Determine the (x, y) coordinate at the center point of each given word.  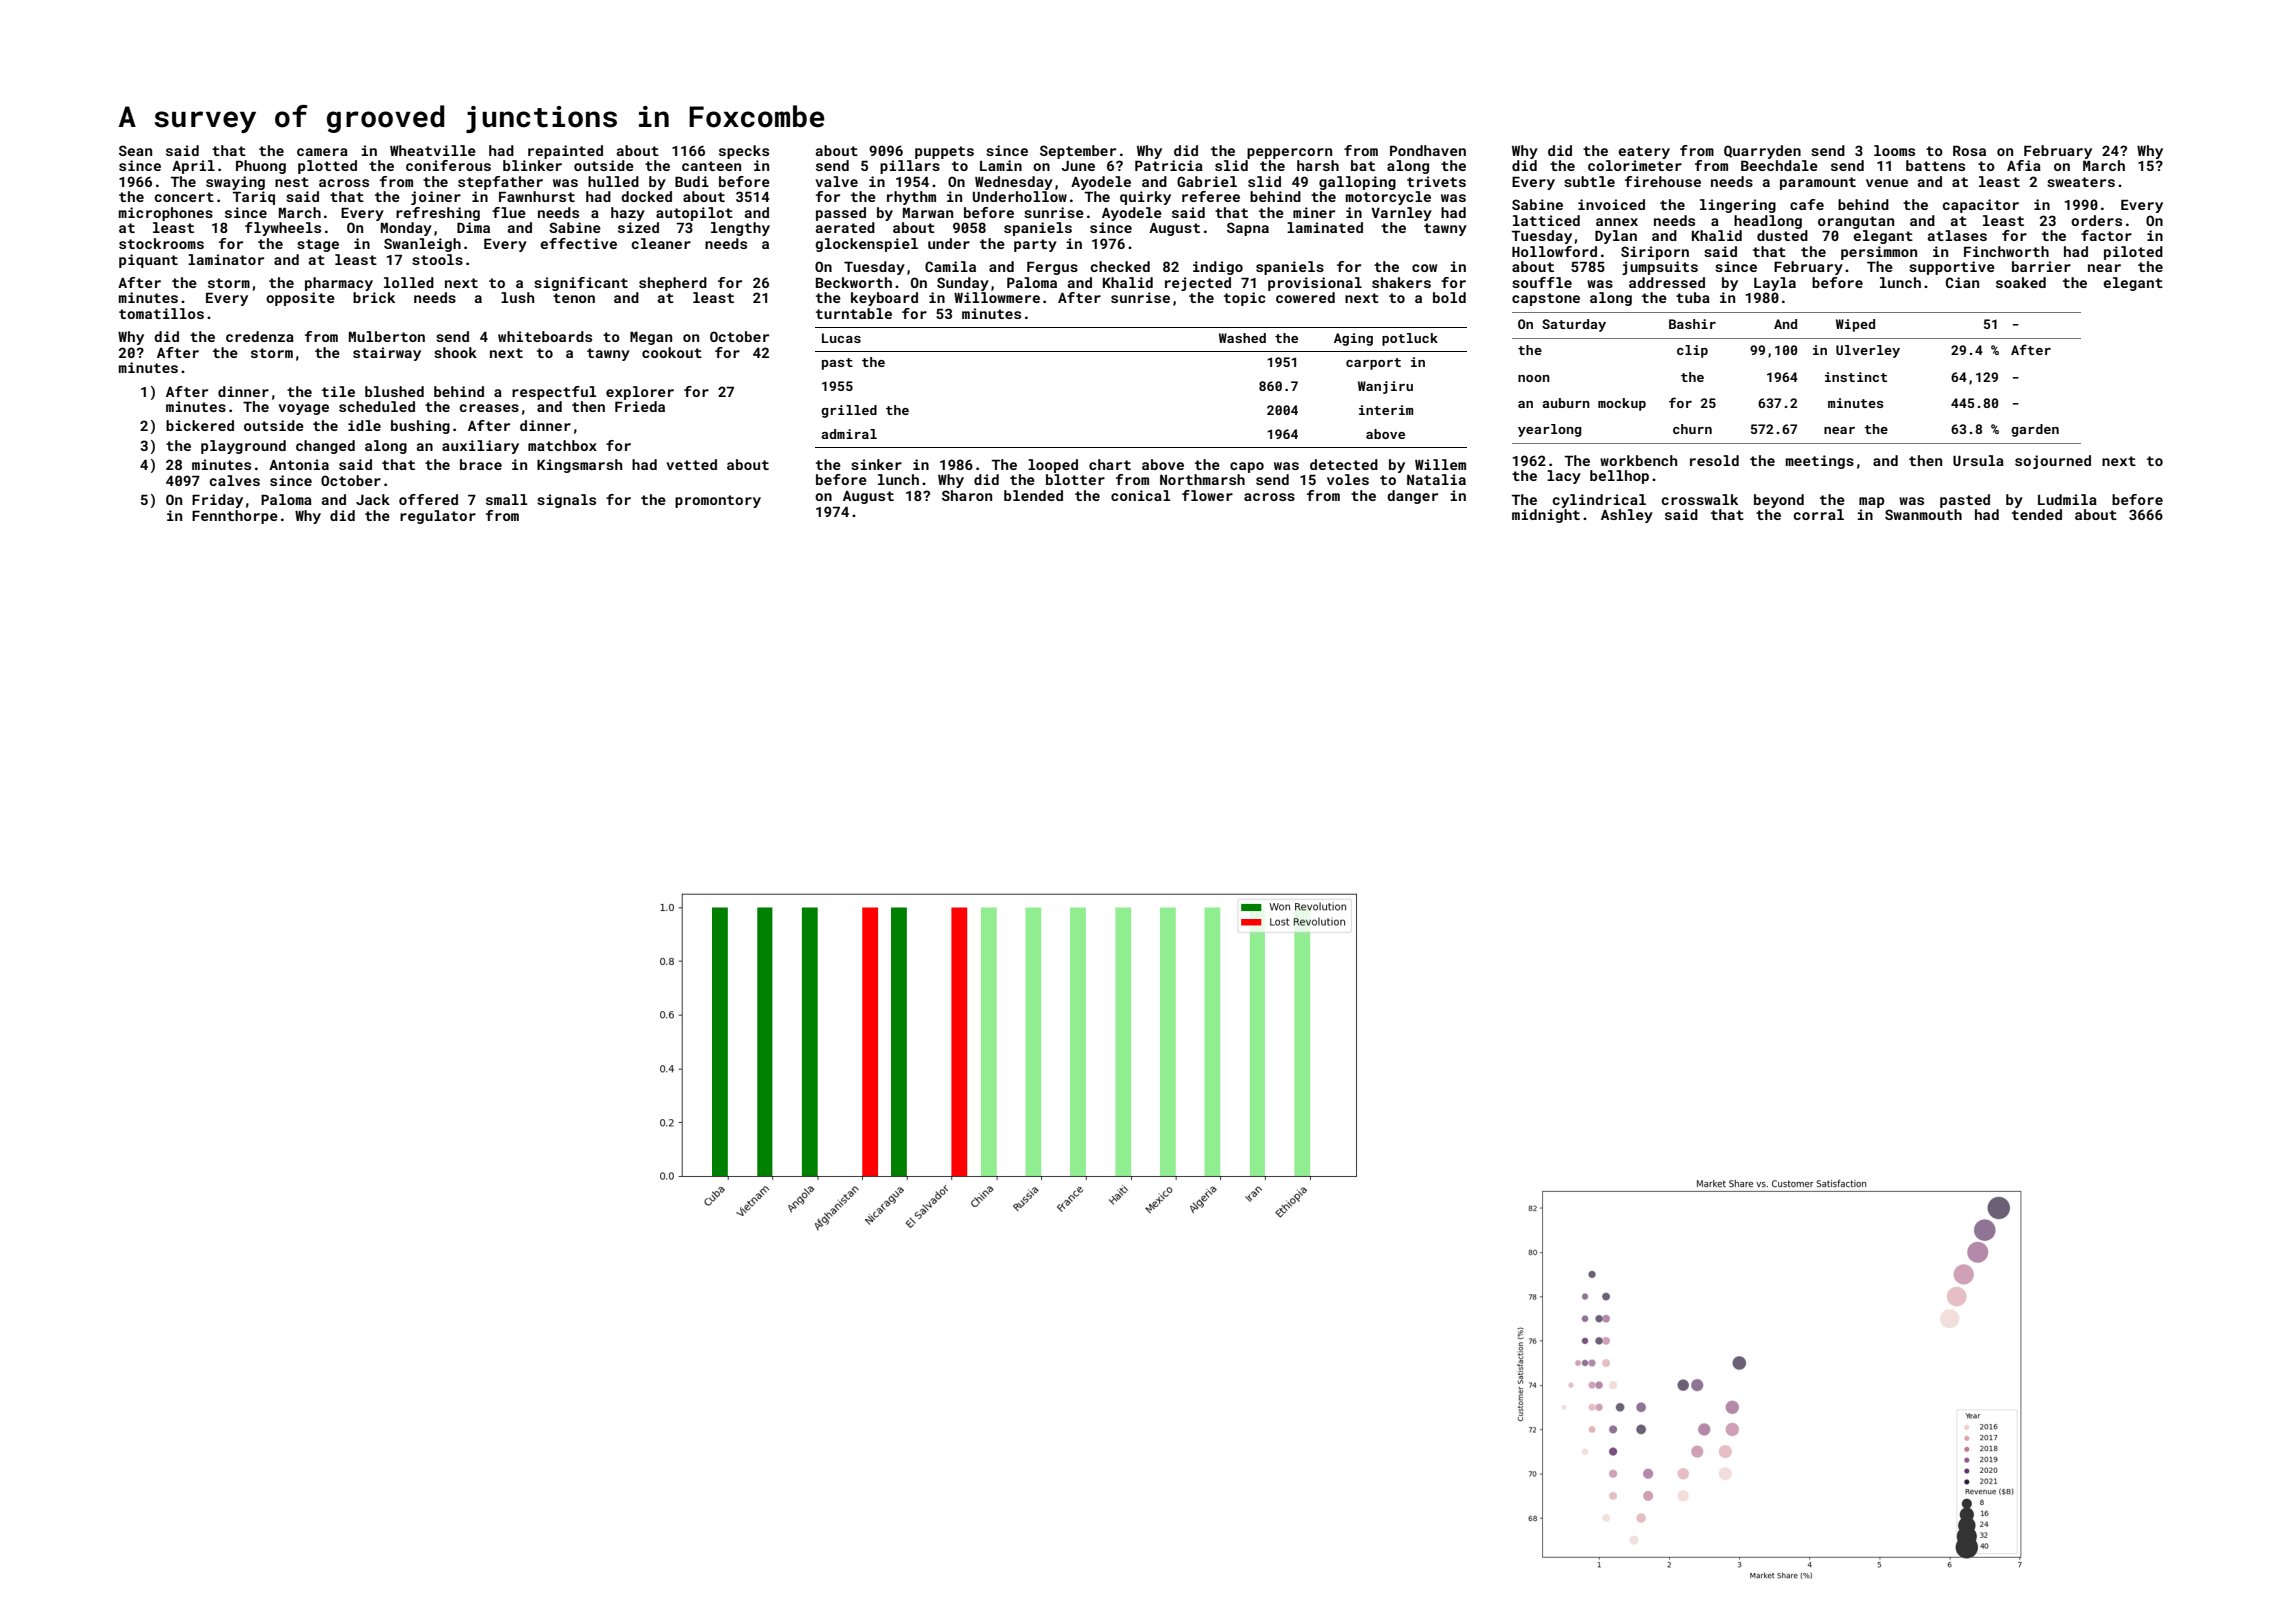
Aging (1353, 339)
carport (1373, 364)
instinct (1856, 377)
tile (338, 391)
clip (1692, 351)
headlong (1768, 222)
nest (292, 182)
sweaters (2081, 182)
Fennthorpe (235, 517)
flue (509, 212)
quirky (1145, 198)
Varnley (1401, 214)
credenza (260, 336)
